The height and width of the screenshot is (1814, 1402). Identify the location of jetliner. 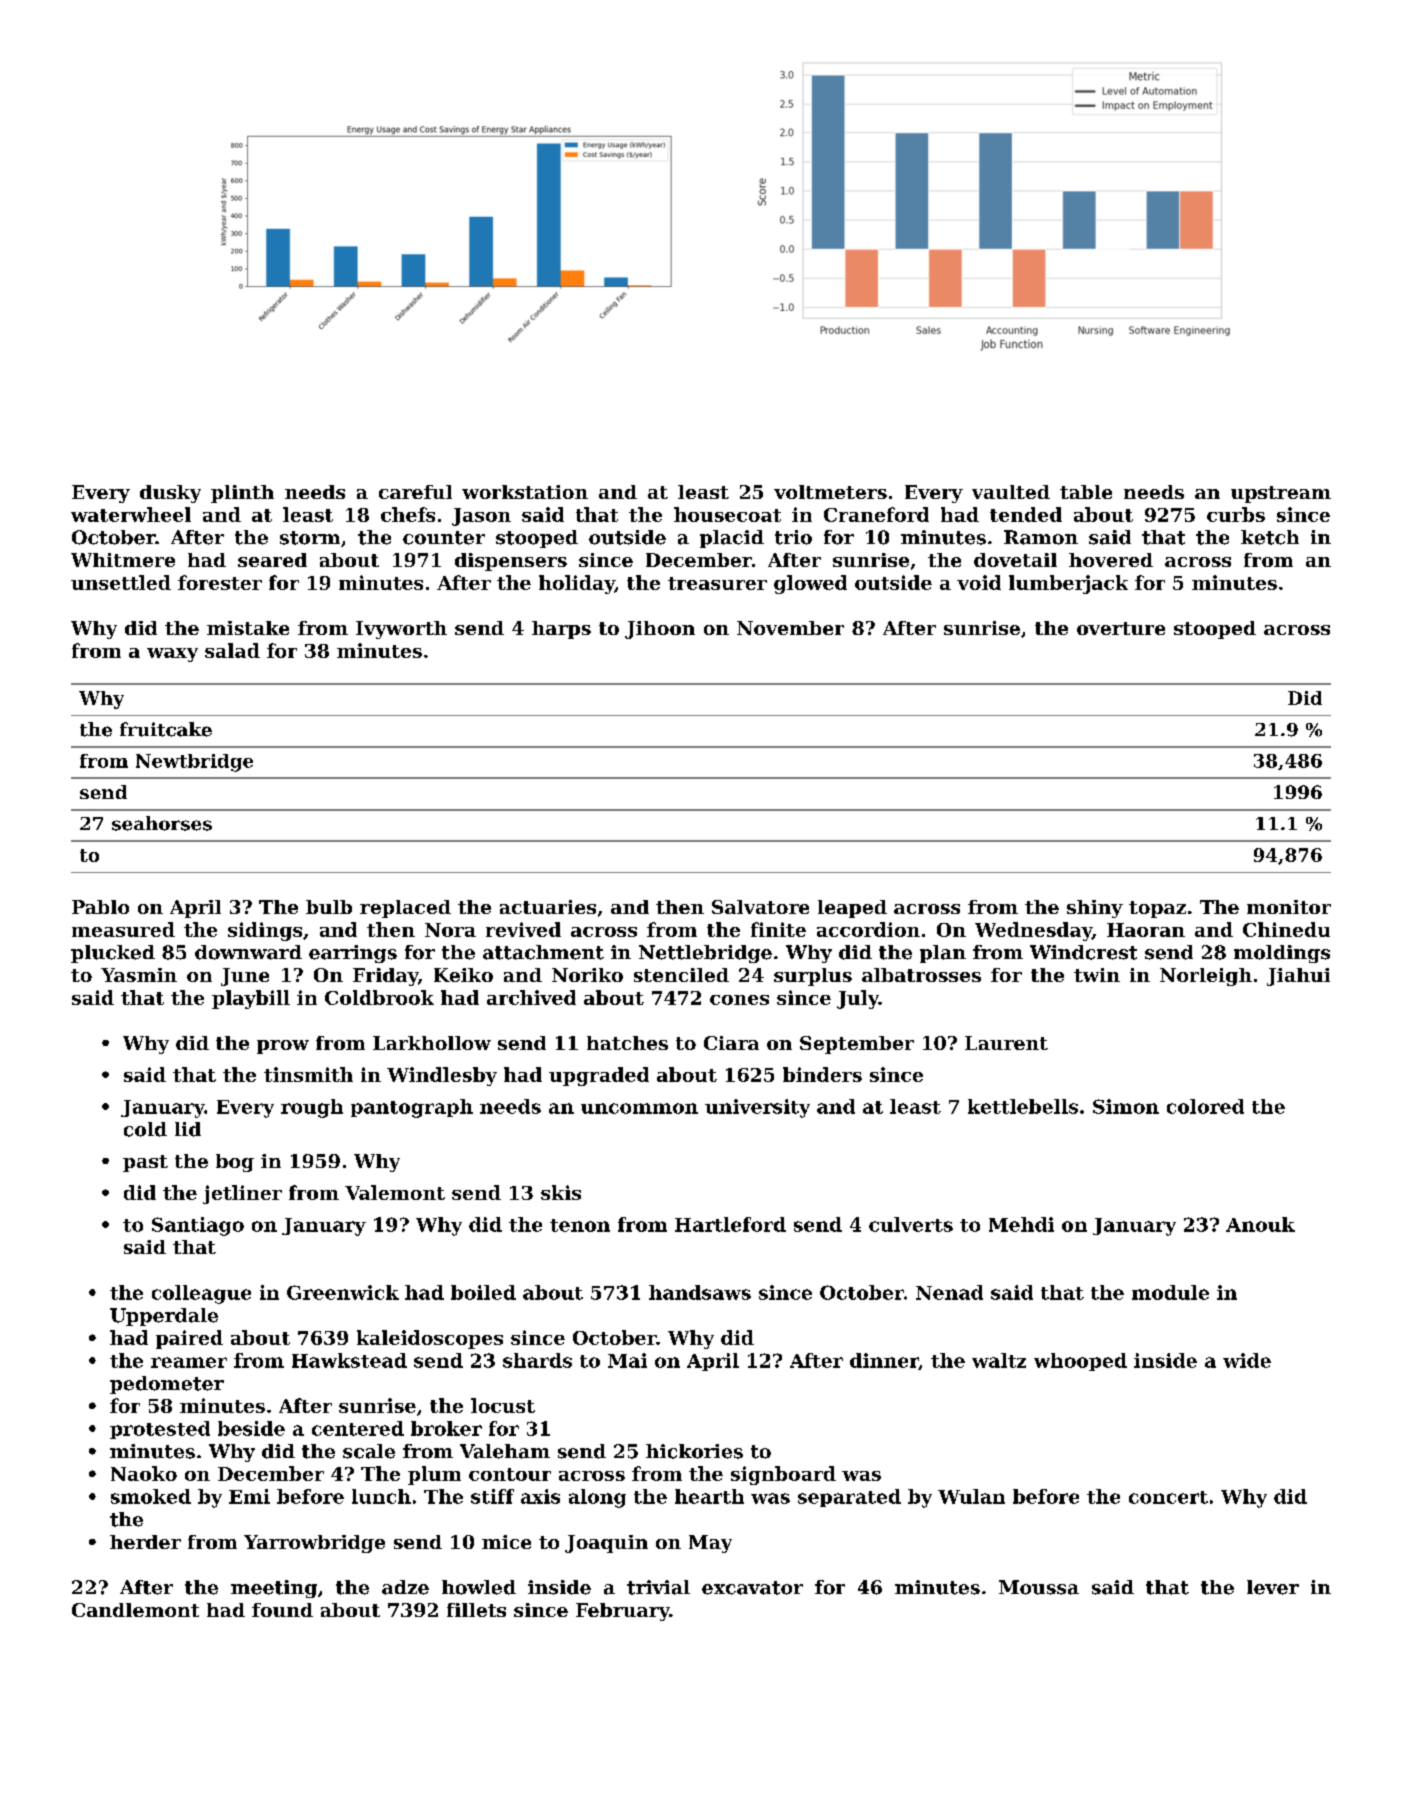
(242, 1194).
